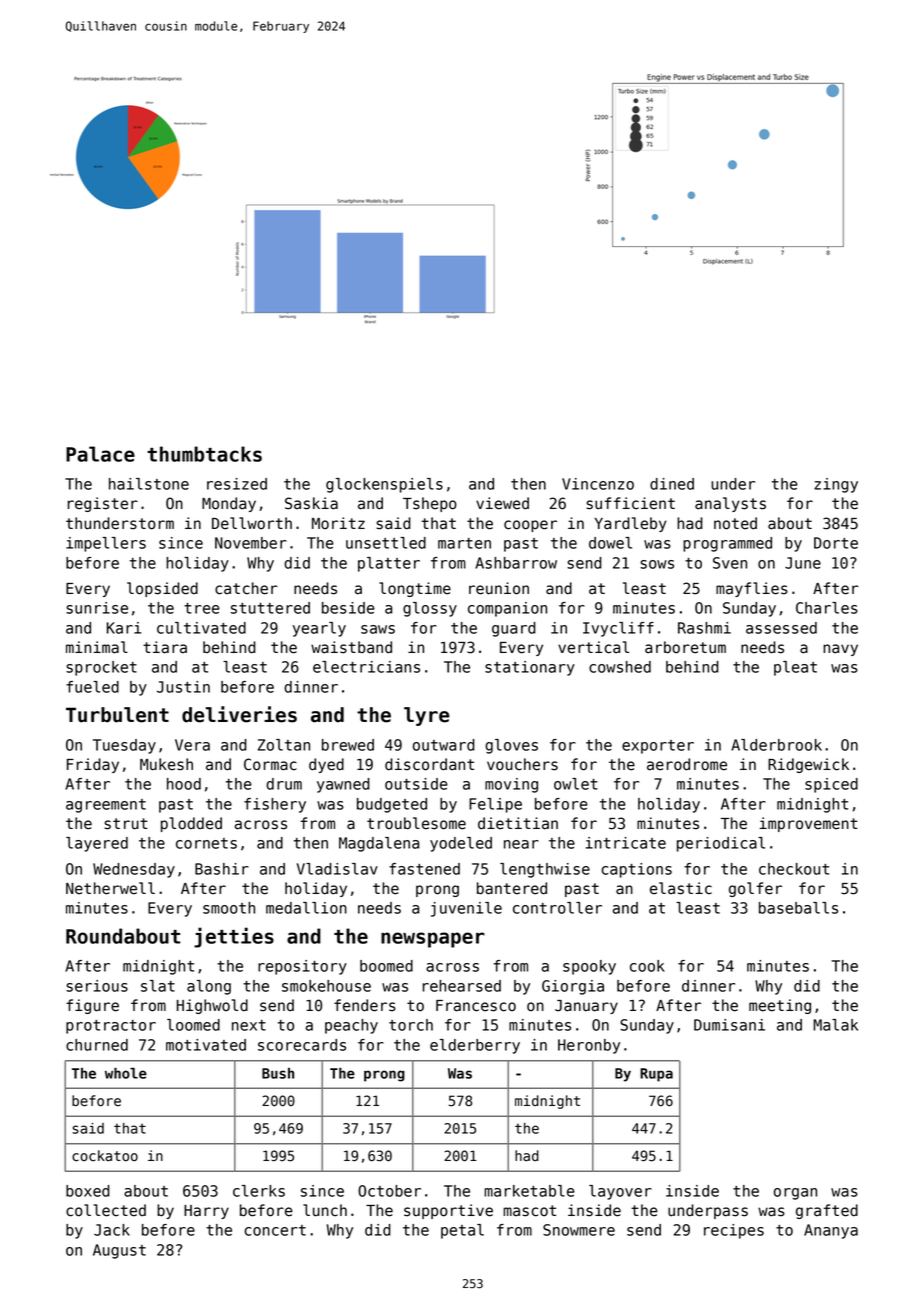  What do you see at coordinates (229, 908) in the screenshot?
I see `smooth` at bounding box center [229, 908].
